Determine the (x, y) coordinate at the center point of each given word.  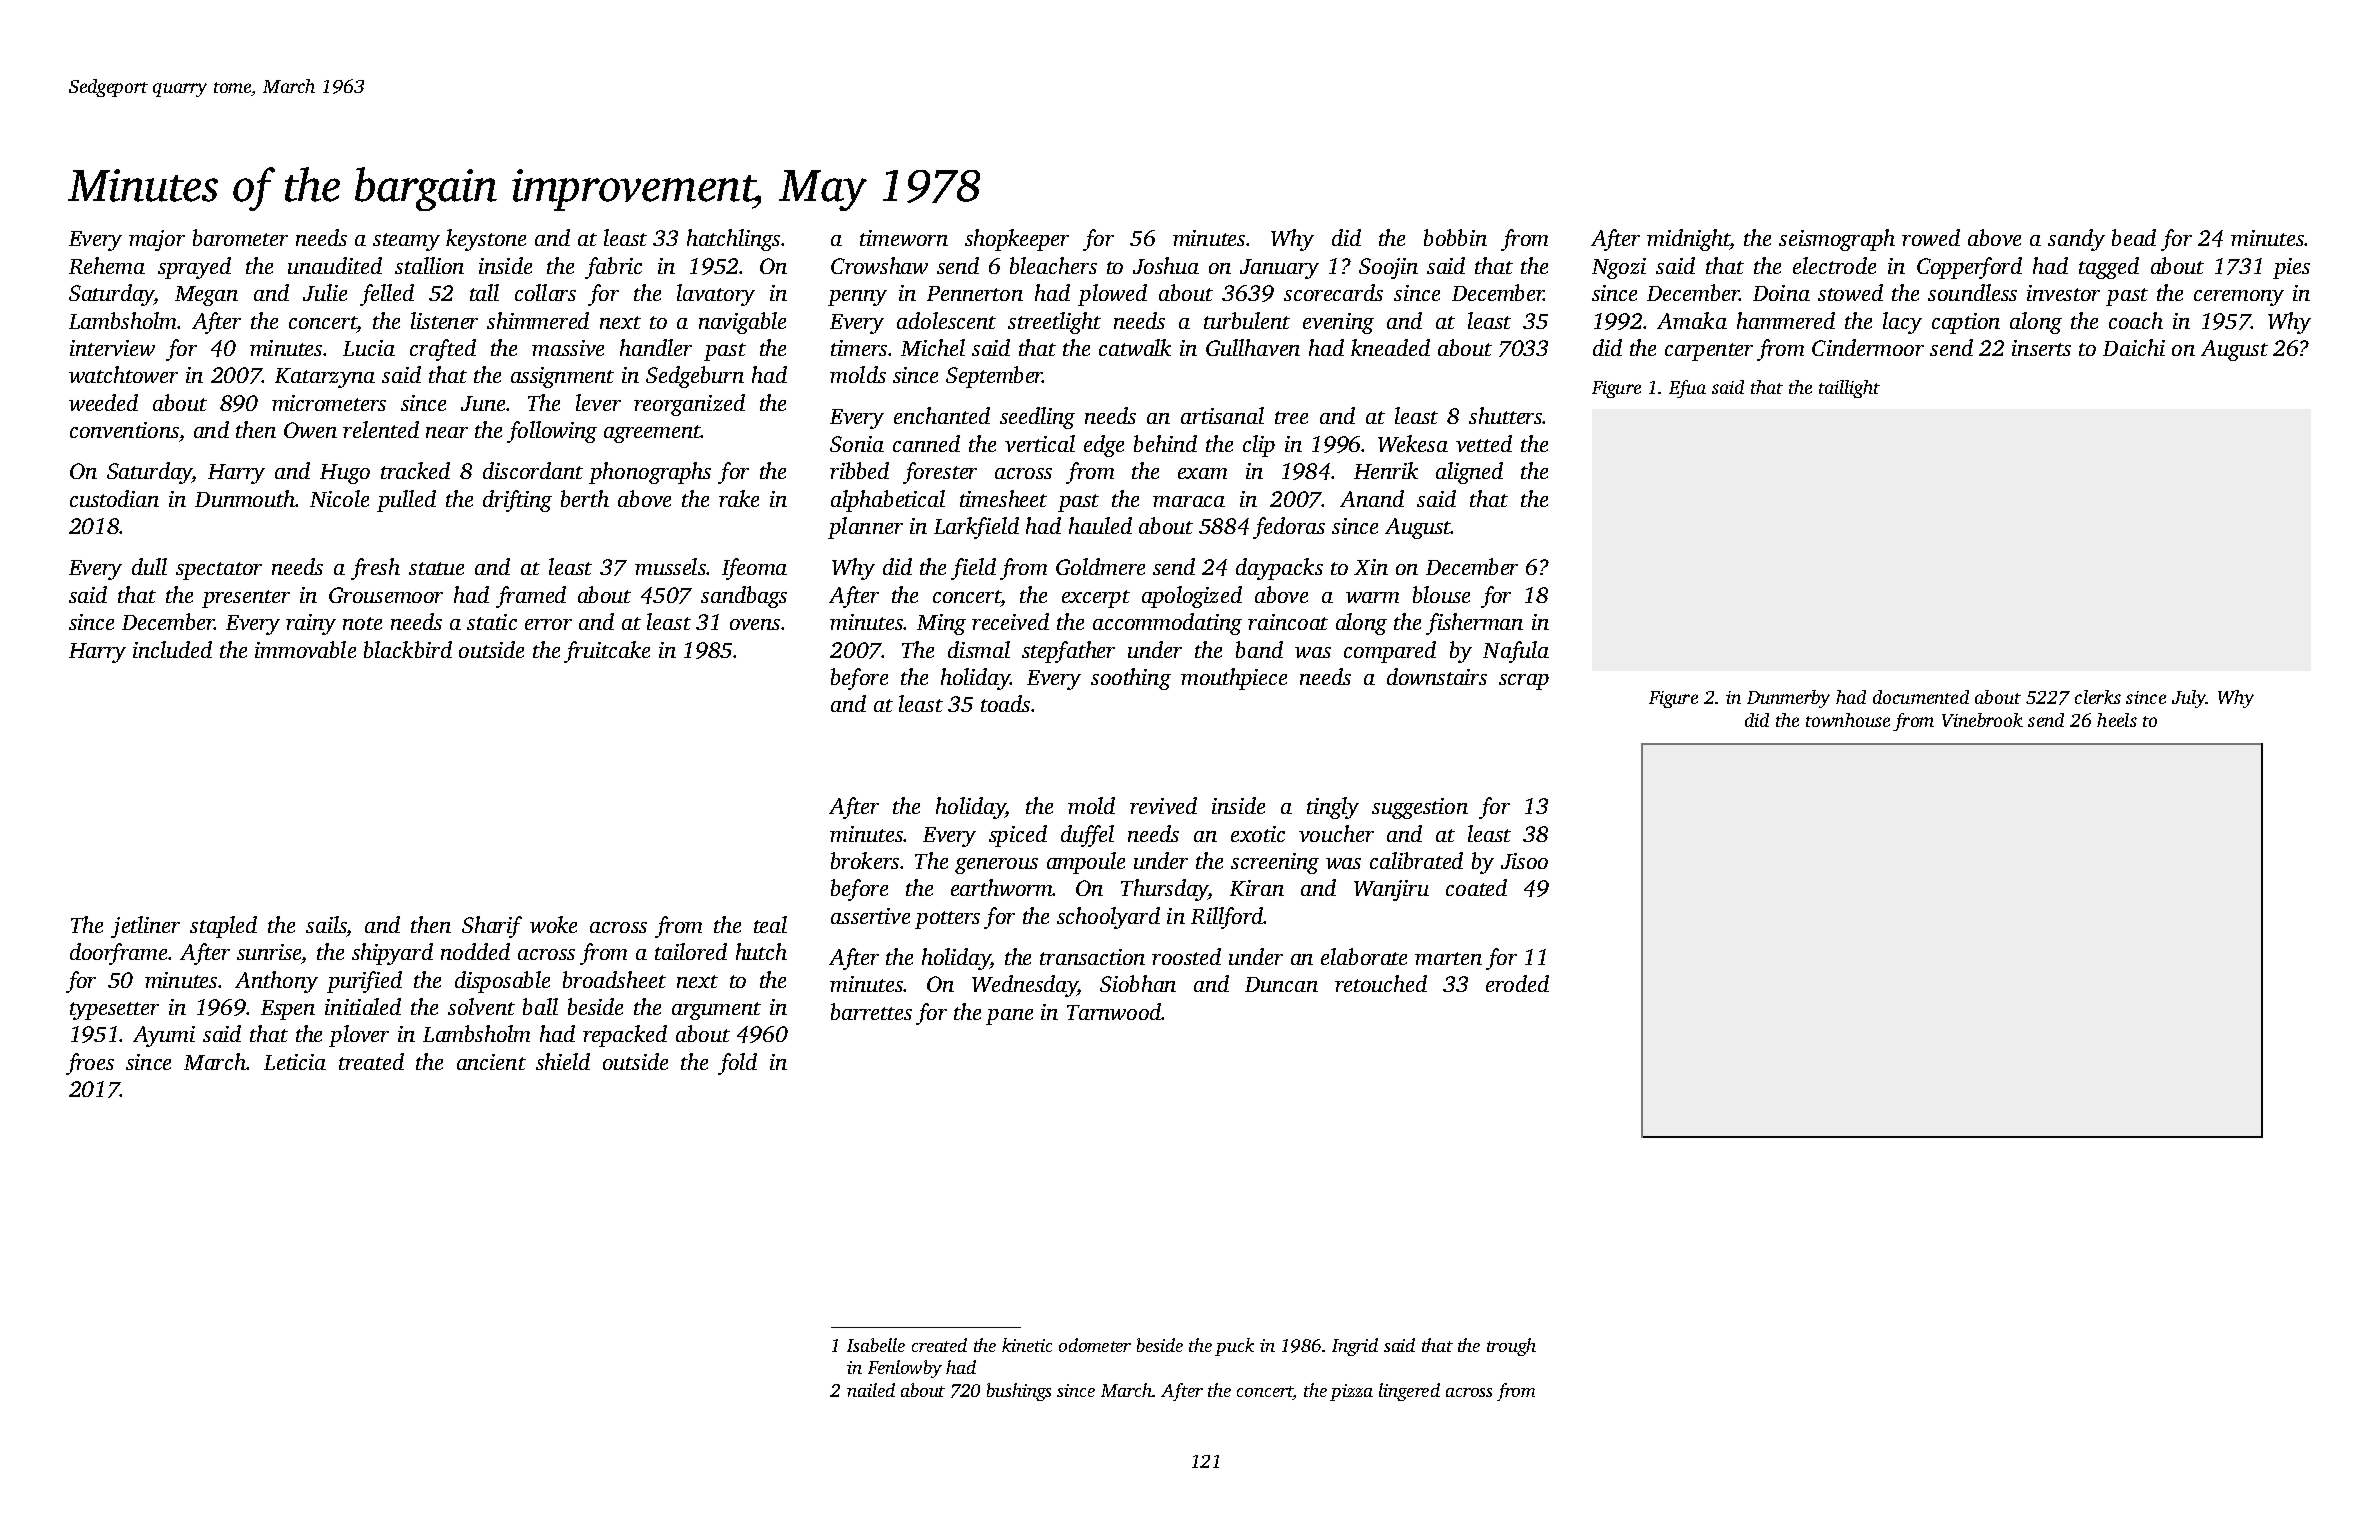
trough (1511, 1347)
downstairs (1437, 676)
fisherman (1474, 624)
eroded (1517, 983)
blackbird (408, 649)
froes (90, 1064)
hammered (1786, 320)
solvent (481, 1006)
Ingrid (1355, 1347)
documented (1921, 697)
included (172, 649)
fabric (613, 268)
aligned (1469, 473)
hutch (761, 951)
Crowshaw (879, 265)
